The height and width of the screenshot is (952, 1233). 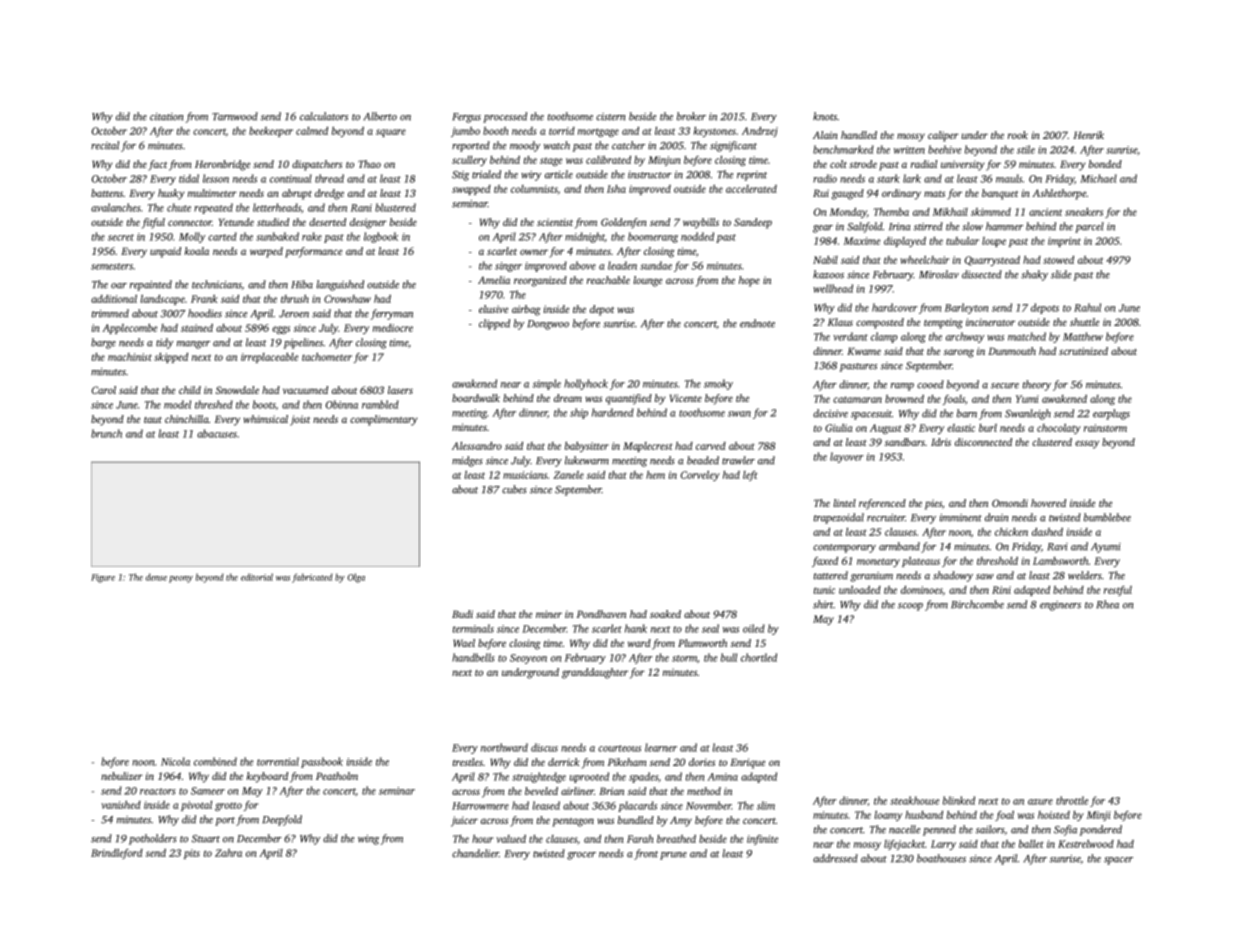 What do you see at coordinates (1037, 385) in the screenshot?
I see `theory` at bounding box center [1037, 385].
